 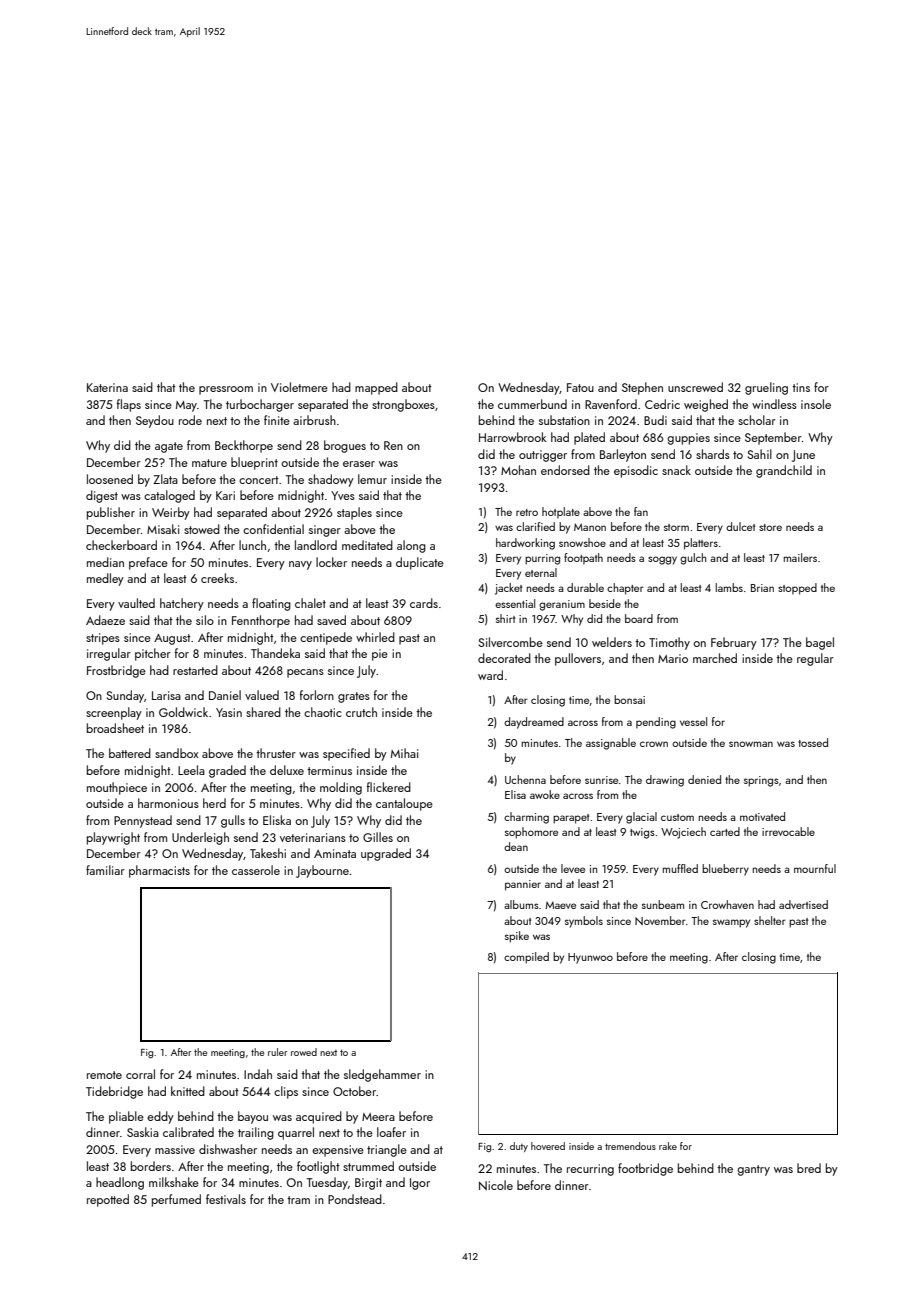 What do you see at coordinates (668, 1146) in the screenshot?
I see `rake` at bounding box center [668, 1146].
